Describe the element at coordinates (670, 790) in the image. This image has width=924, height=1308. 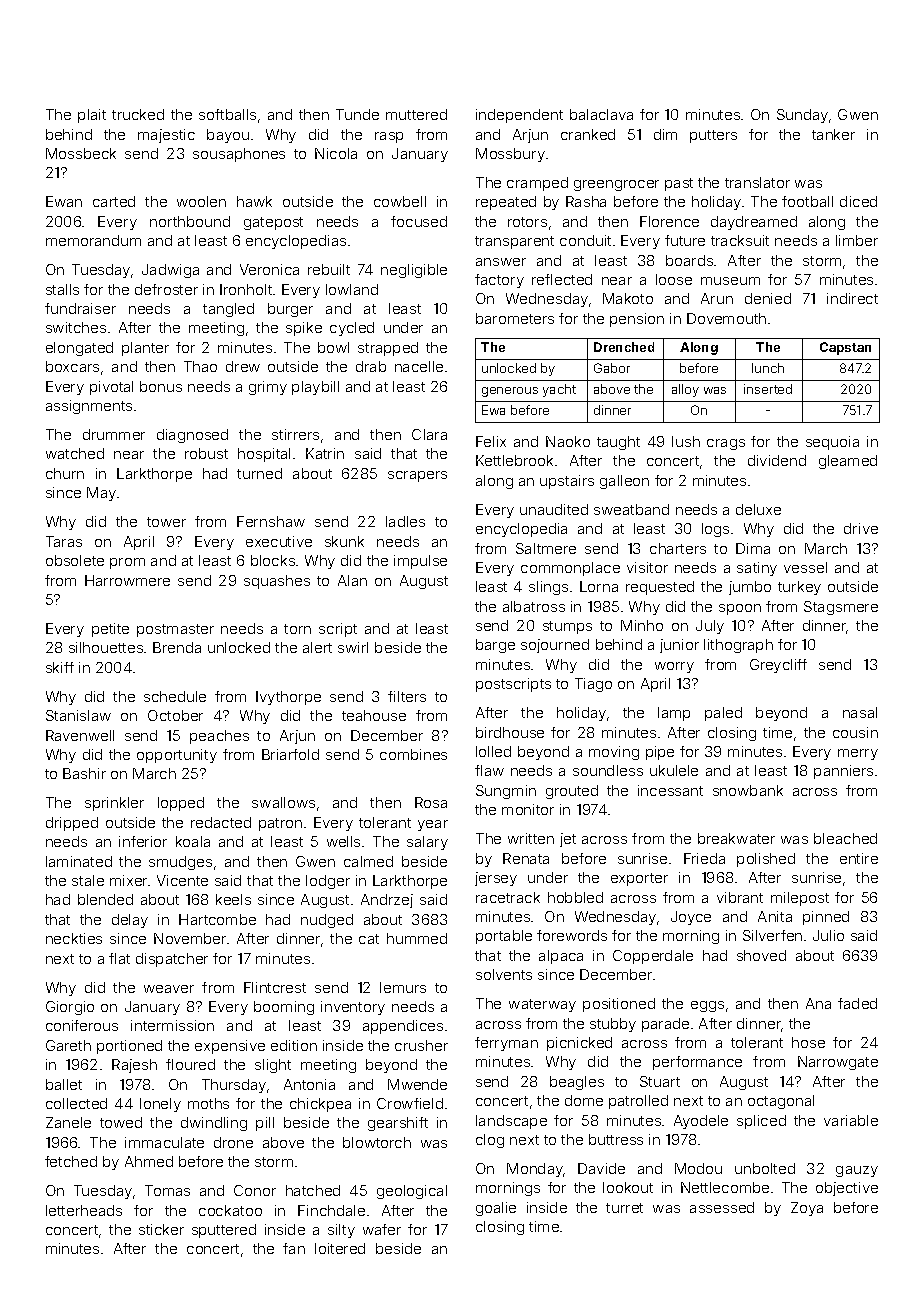
I see `incessant` at that location.
